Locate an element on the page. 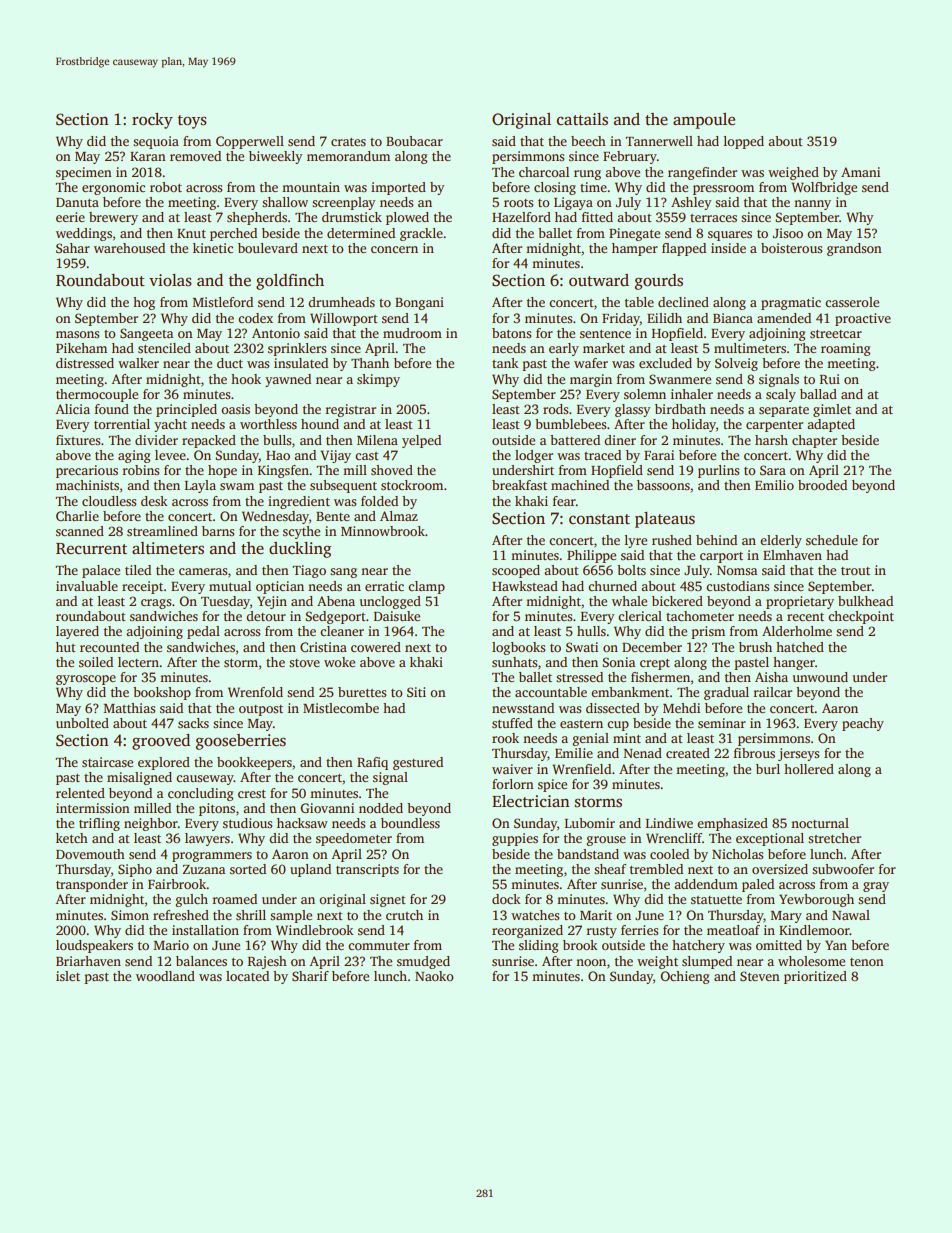  gestured is located at coordinates (418, 763).
